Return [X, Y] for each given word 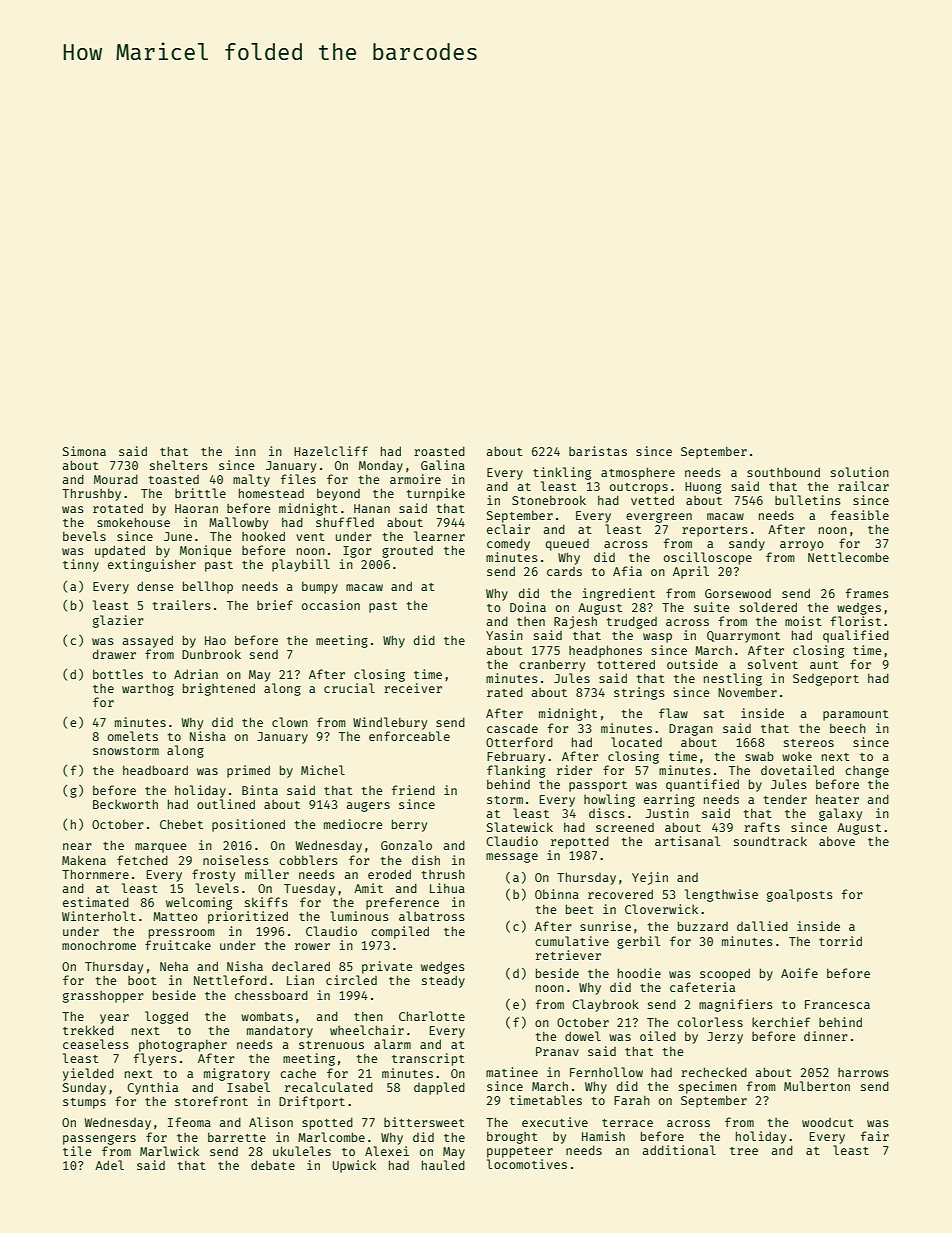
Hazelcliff [331, 451]
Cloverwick [661, 909]
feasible [860, 515]
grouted [407, 552]
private [387, 967]
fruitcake [178, 945]
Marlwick [169, 1151]
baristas [598, 451]
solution [860, 472]
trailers [182, 605]
